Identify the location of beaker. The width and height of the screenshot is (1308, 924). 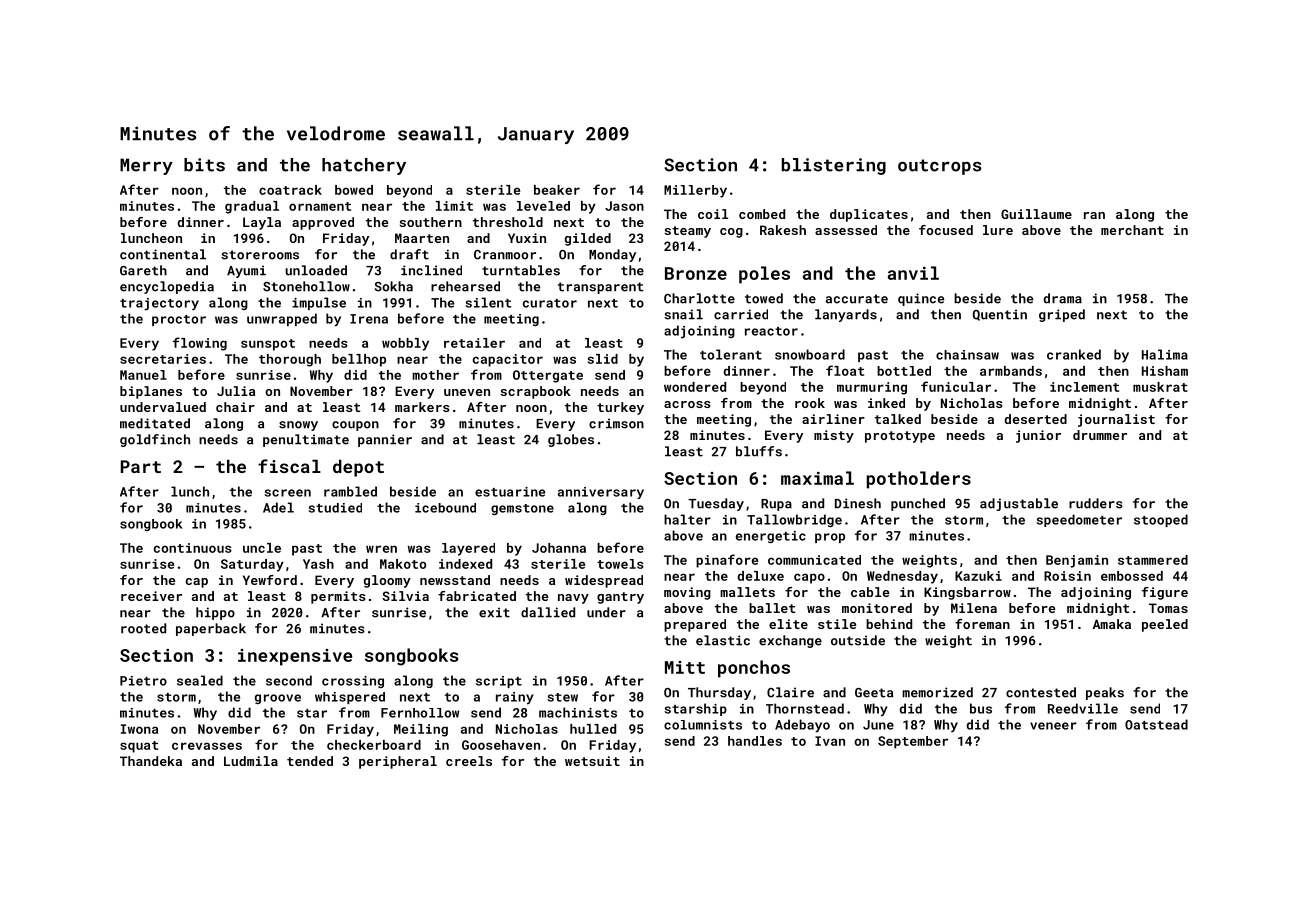
(557, 190).
